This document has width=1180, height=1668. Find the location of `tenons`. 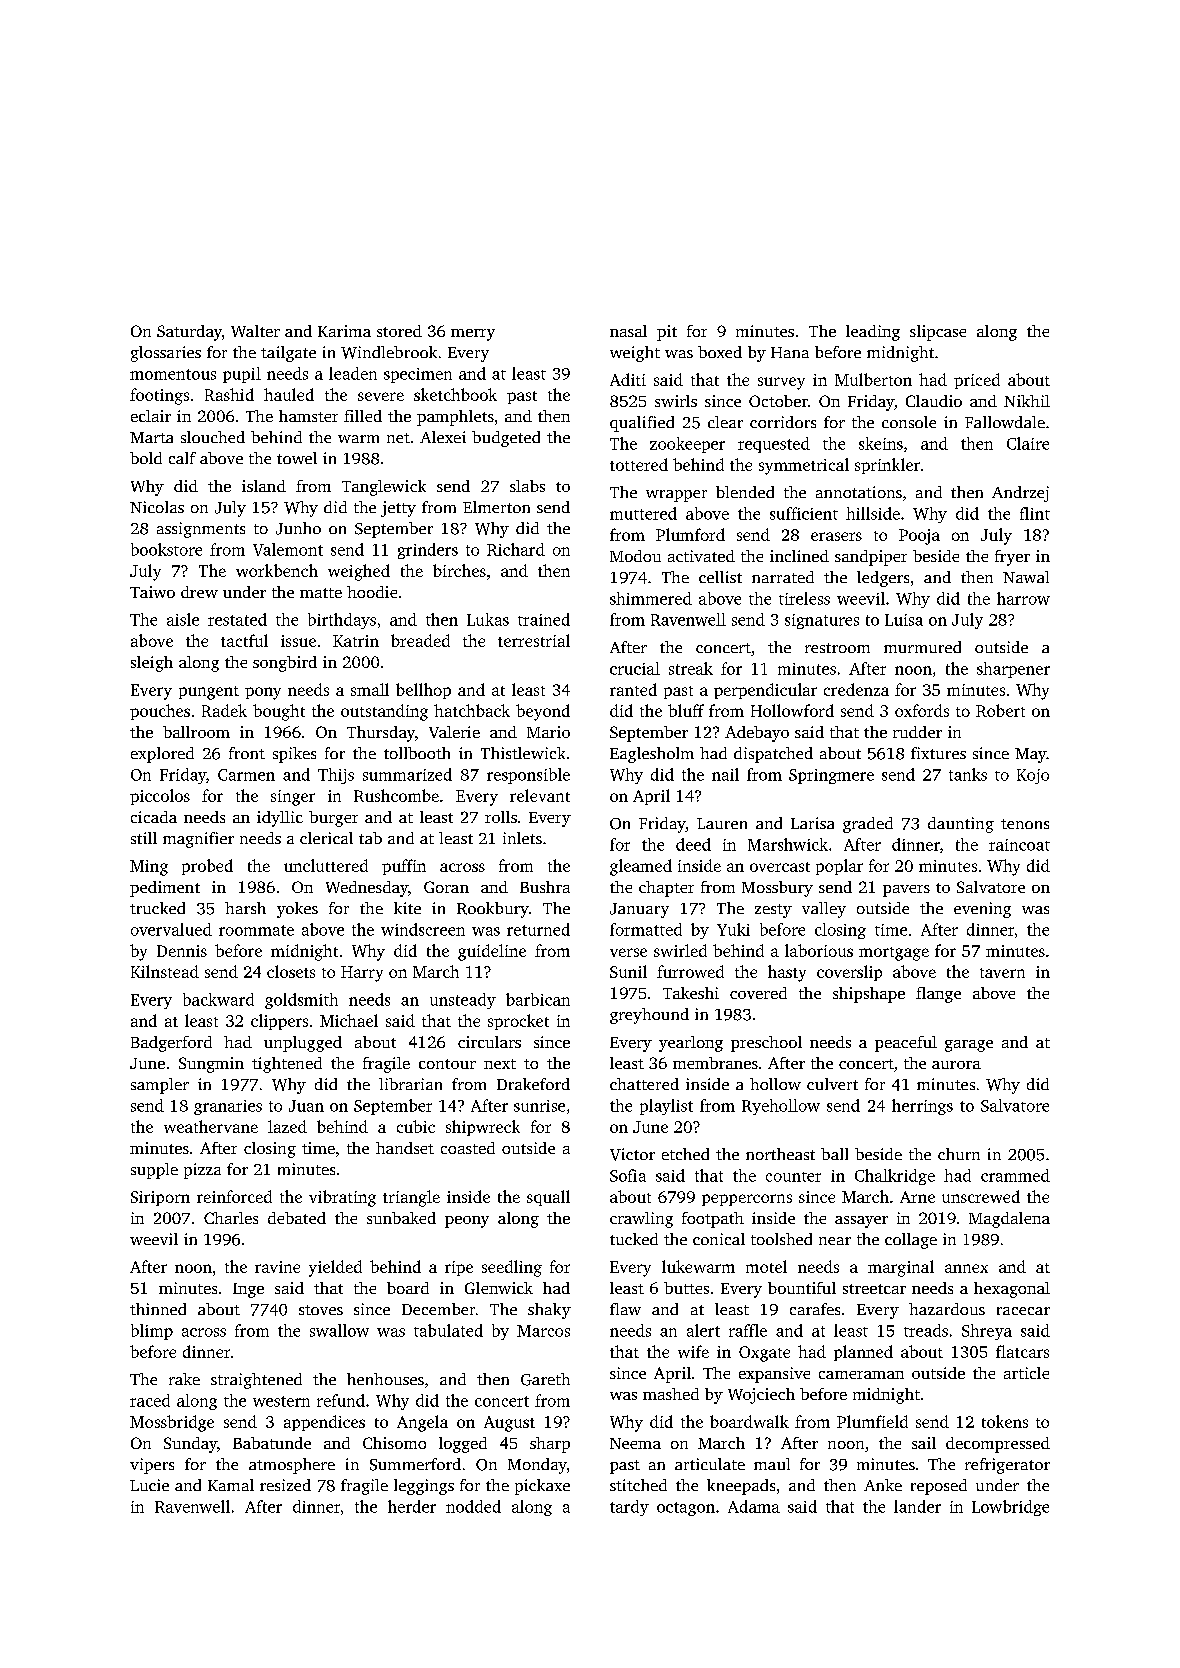

tenons is located at coordinates (1025, 824).
